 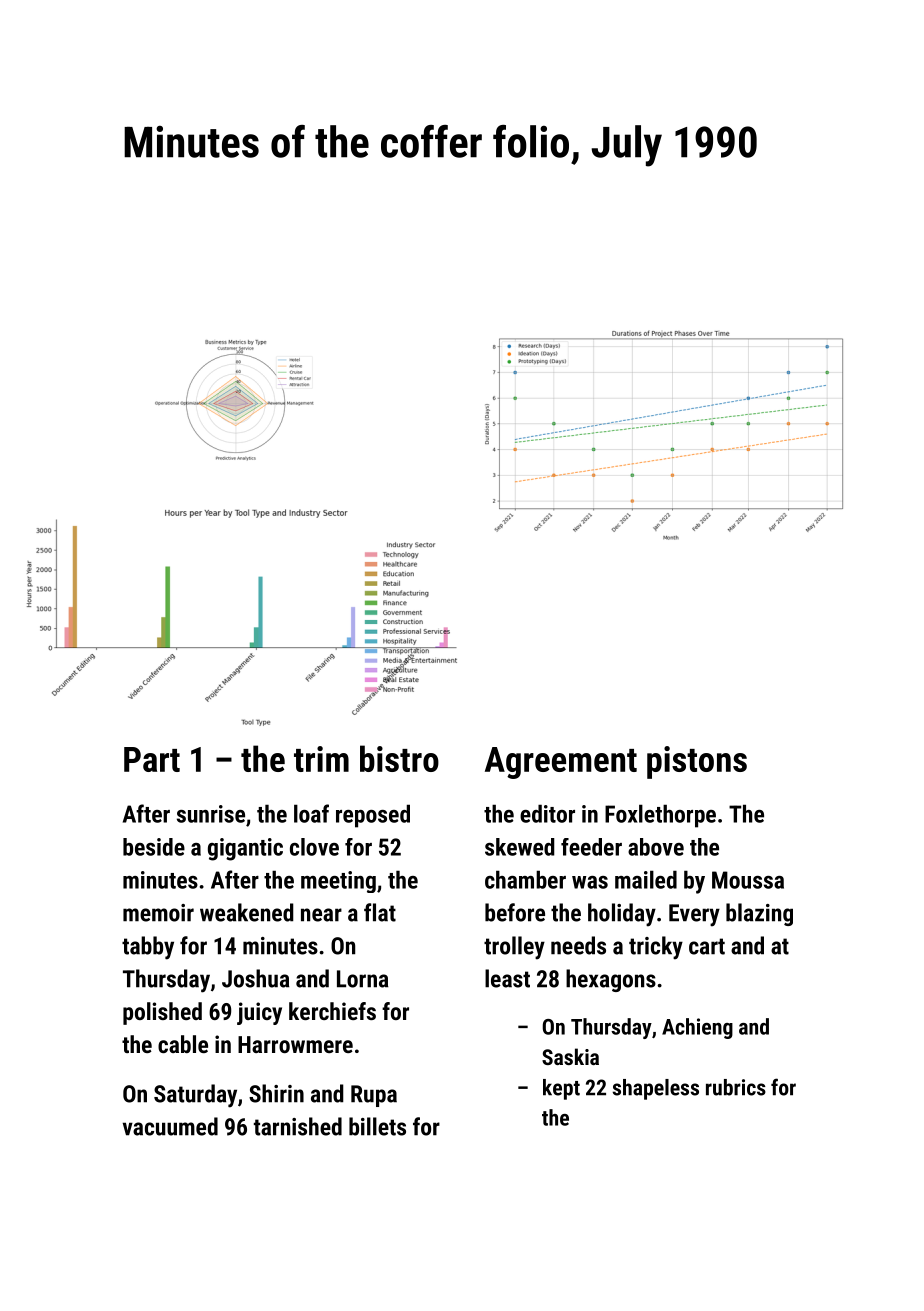 I want to click on cart, so click(x=707, y=946).
